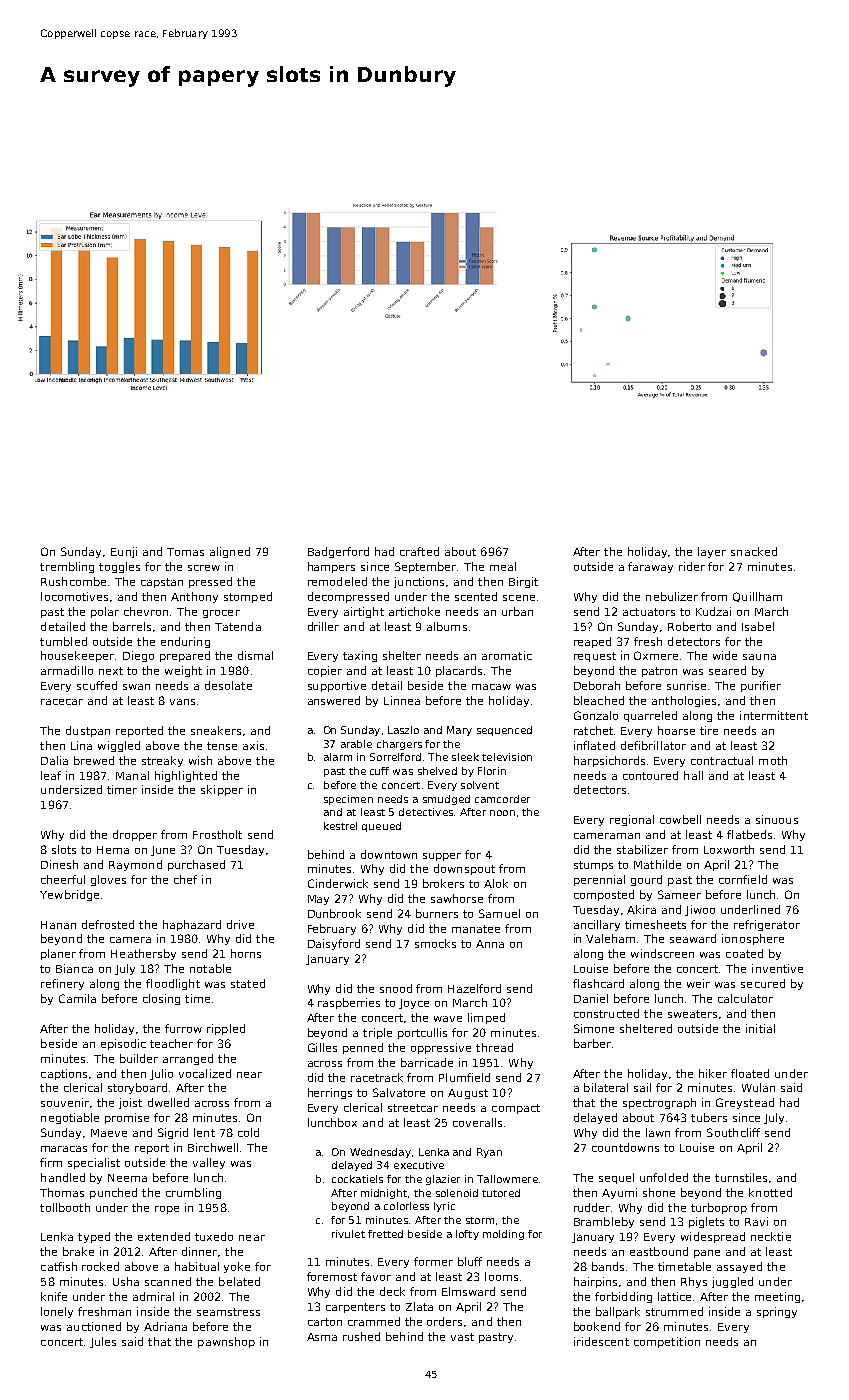  Describe the element at coordinates (132, 775) in the screenshot. I see `Manal` at that location.
